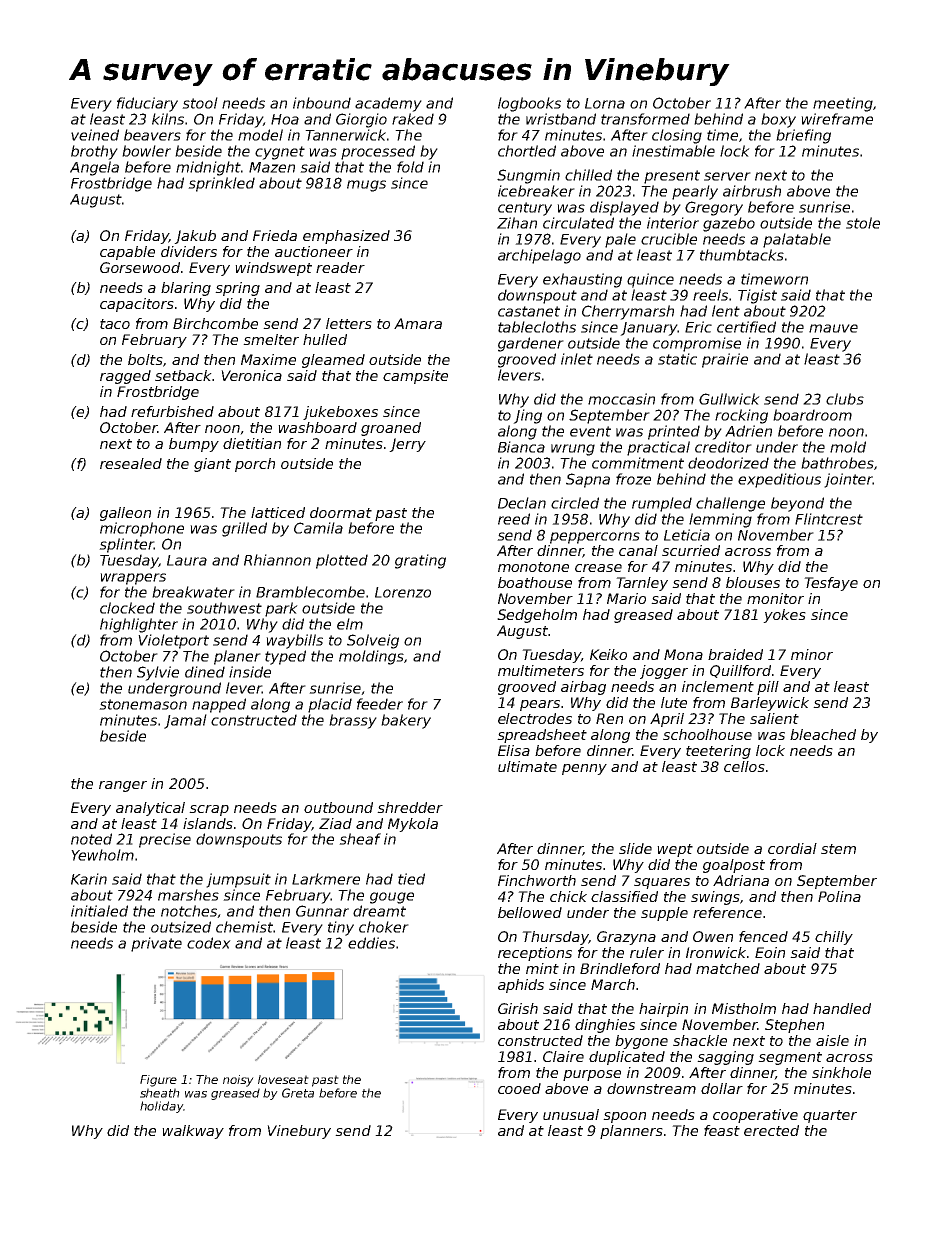 The image size is (952, 1233). Describe the element at coordinates (388, 104) in the screenshot. I see `academy` at that location.
